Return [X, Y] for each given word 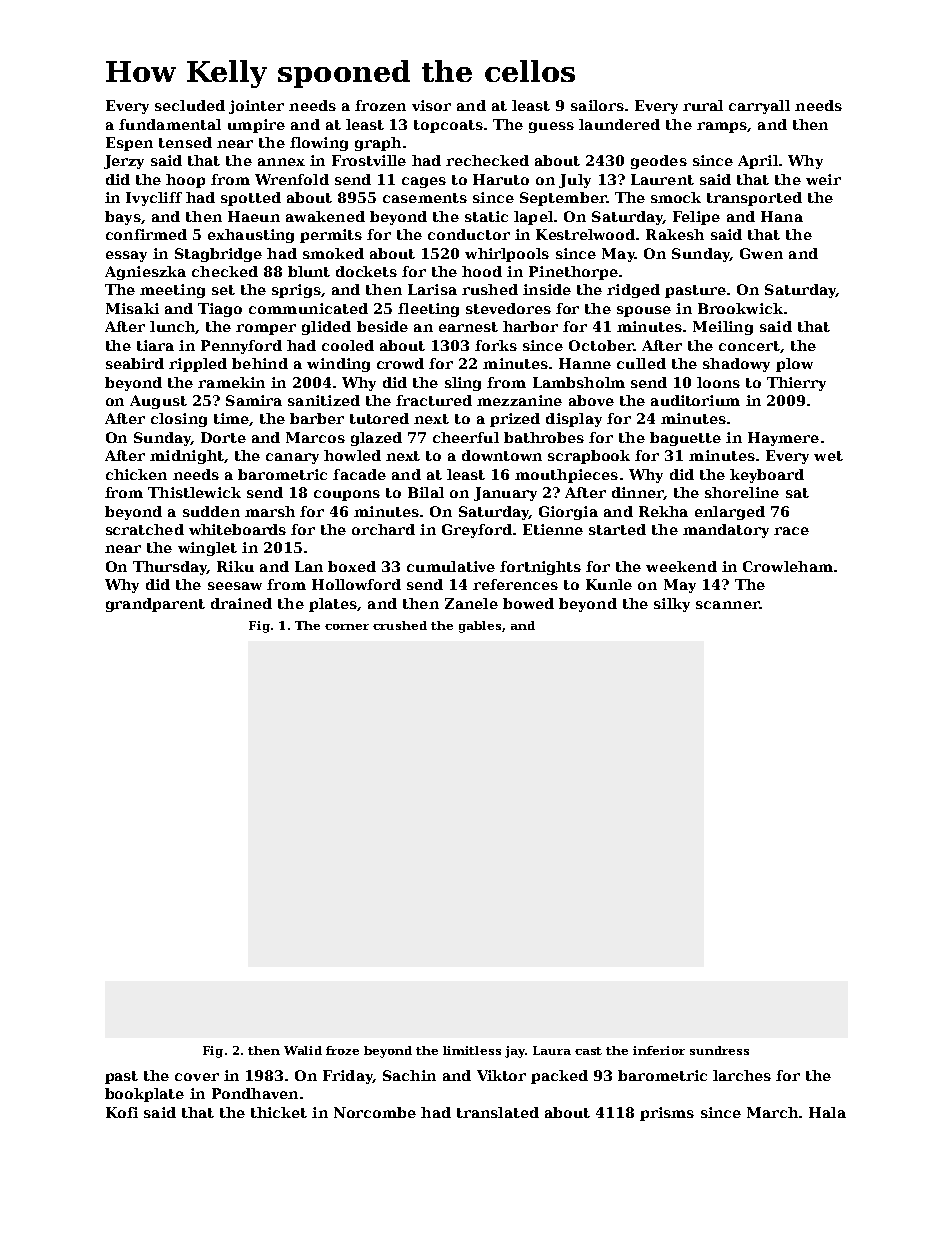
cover [197, 1077]
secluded [190, 105]
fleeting [428, 310]
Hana [782, 216]
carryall [759, 107]
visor [431, 105]
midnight [187, 457]
